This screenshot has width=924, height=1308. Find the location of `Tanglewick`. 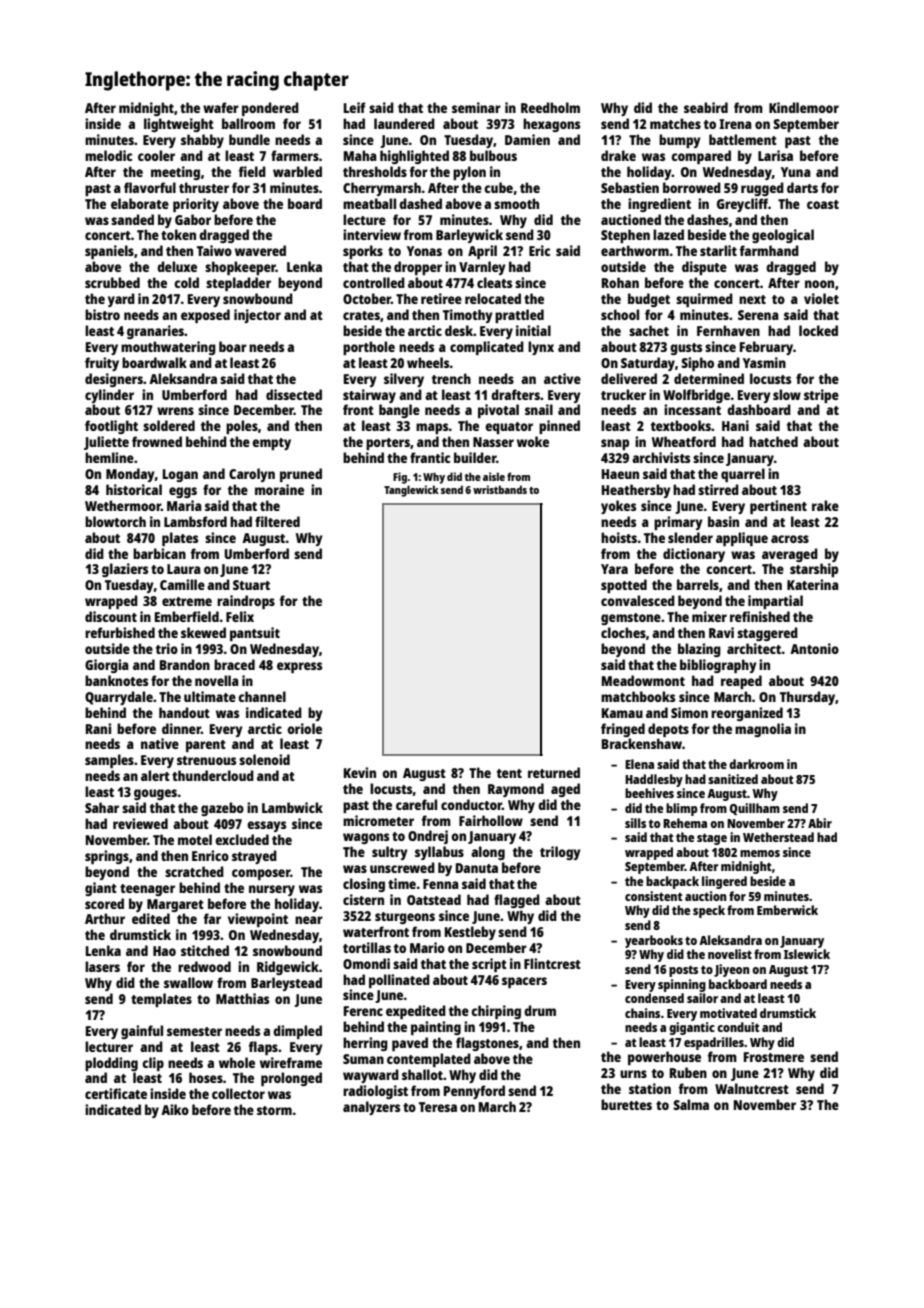

Tanglewick is located at coordinates (411, 491).
